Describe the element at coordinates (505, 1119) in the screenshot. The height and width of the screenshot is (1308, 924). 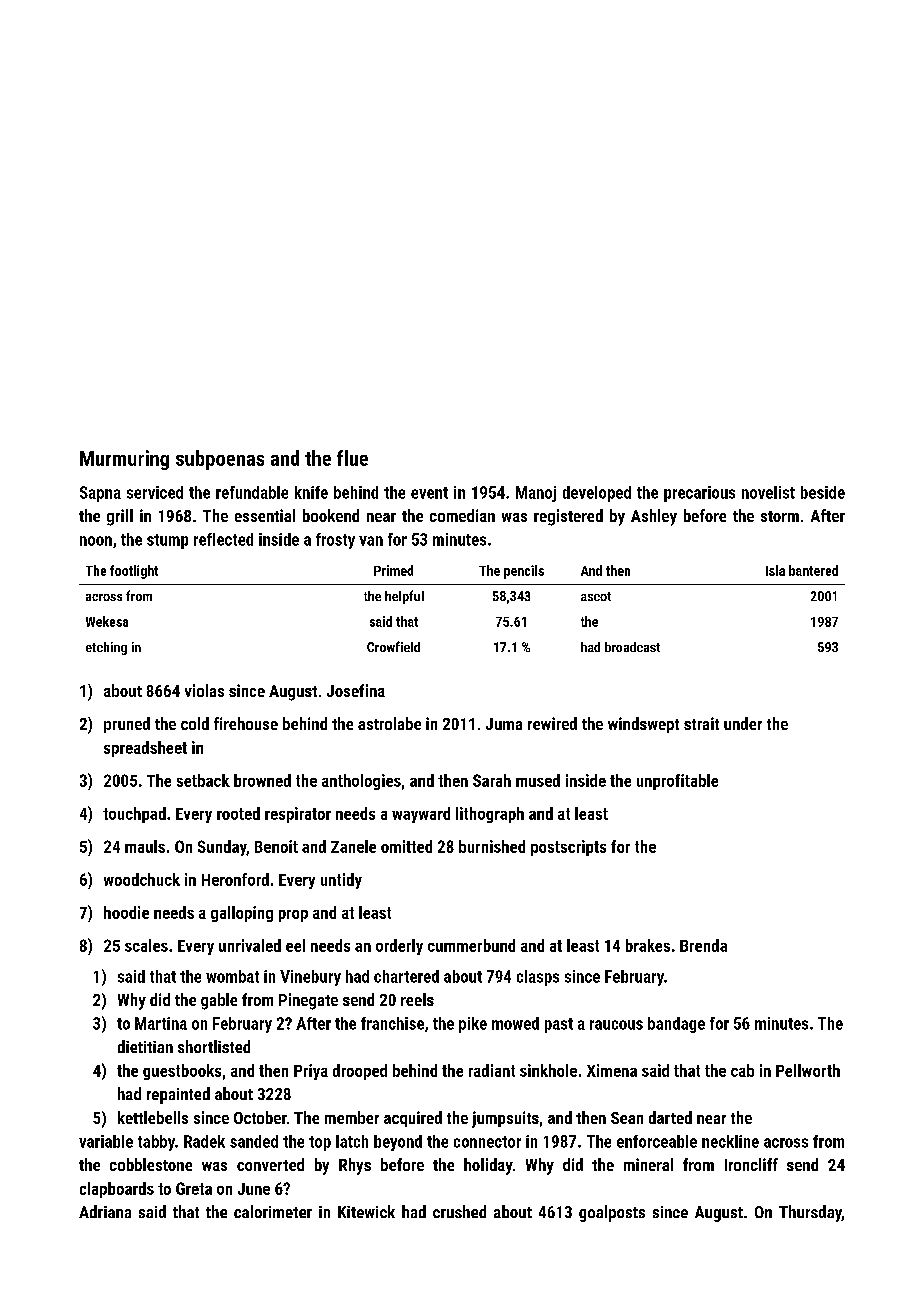
I see `jumpsuits` at that location.
